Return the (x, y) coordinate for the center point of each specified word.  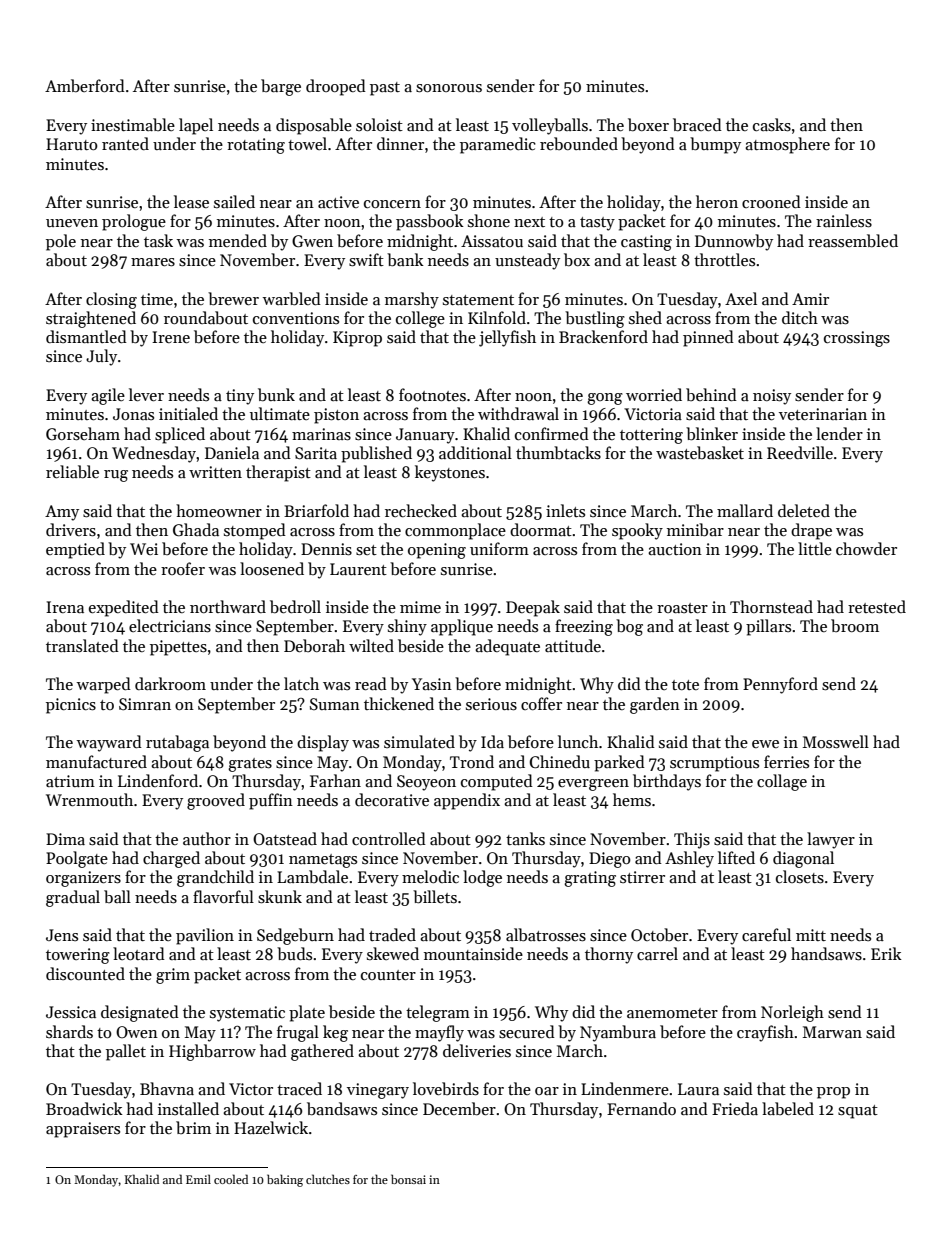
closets (800, 877)
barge (281, 87)
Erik (886, 953)
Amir (810, 299)
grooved (216, 801)
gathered (322, 1052)
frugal (298, 1033)
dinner (400, 143)
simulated (419, 741)
